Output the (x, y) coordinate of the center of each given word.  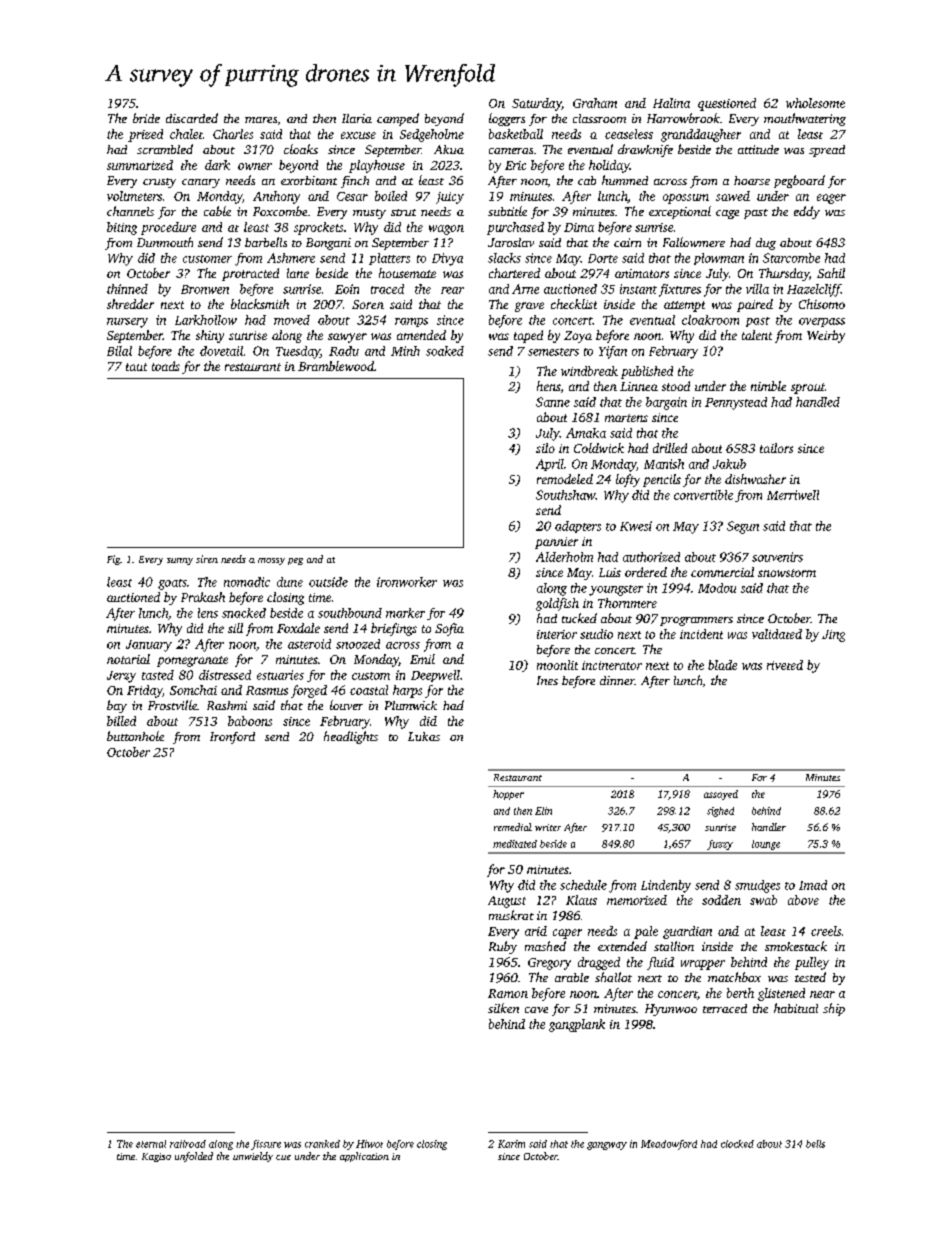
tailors (776, 448)
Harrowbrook (683, 118)
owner (255, 166)
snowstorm (787, 573)
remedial (513, 827)
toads (166, 366)
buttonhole (135, 736)
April (550, 465)
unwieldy (253, 1157)
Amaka (586, 433)
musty (369, 214)
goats (172, 584)
